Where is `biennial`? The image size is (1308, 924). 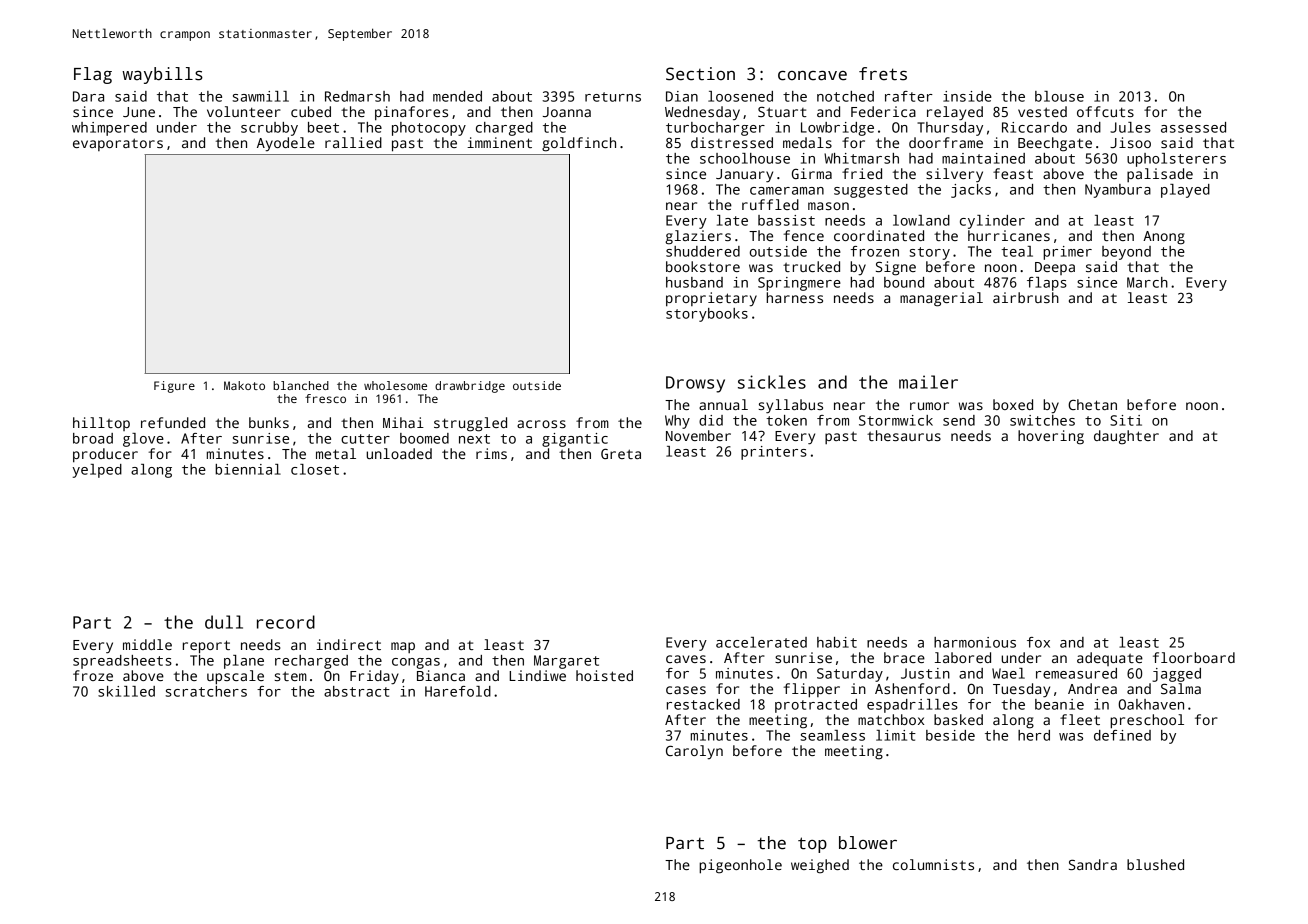 biennial is located at coordinates (248, 469).
